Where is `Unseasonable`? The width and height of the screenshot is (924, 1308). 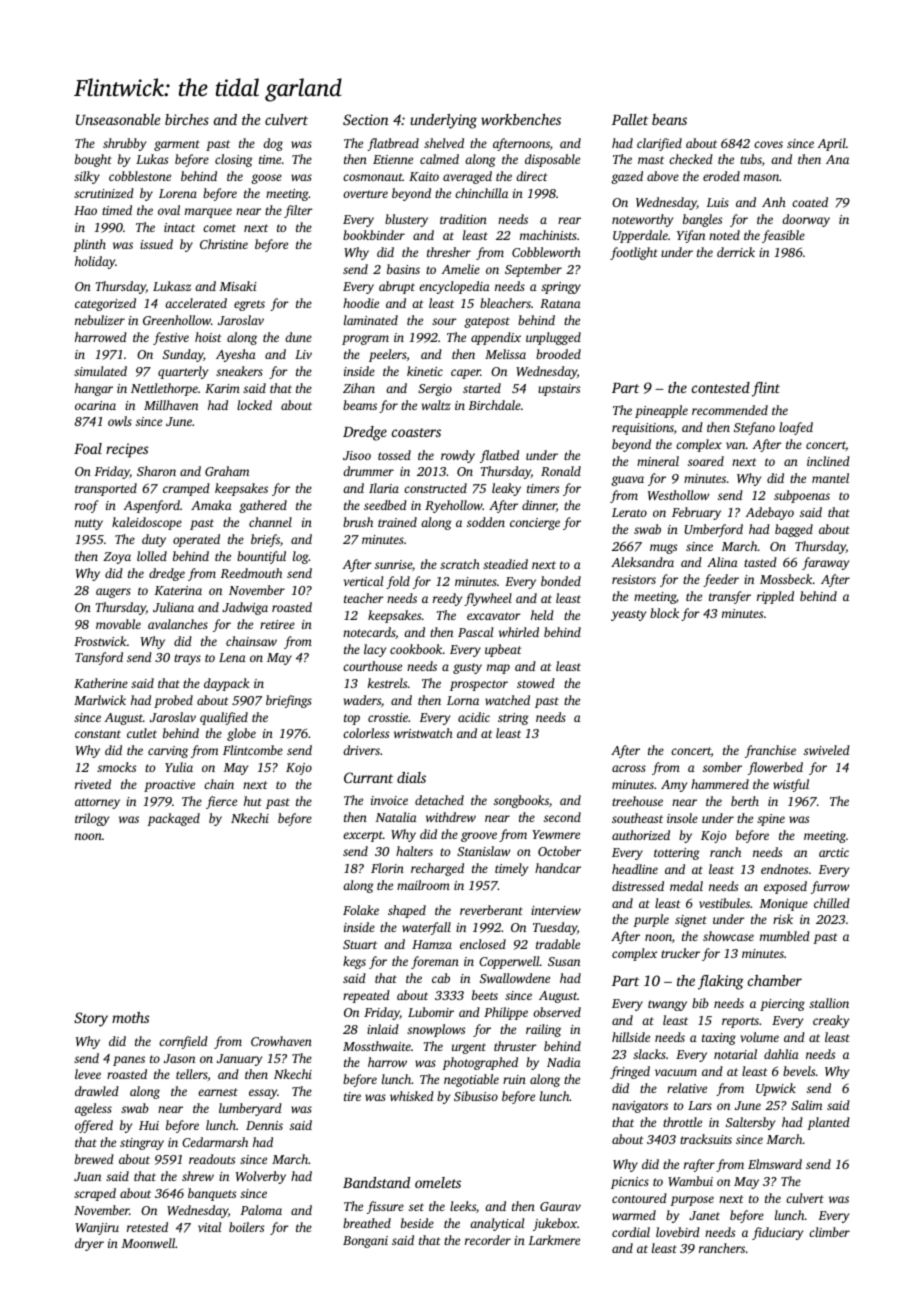
Unseasonable is located at coordinates (118, 119).
